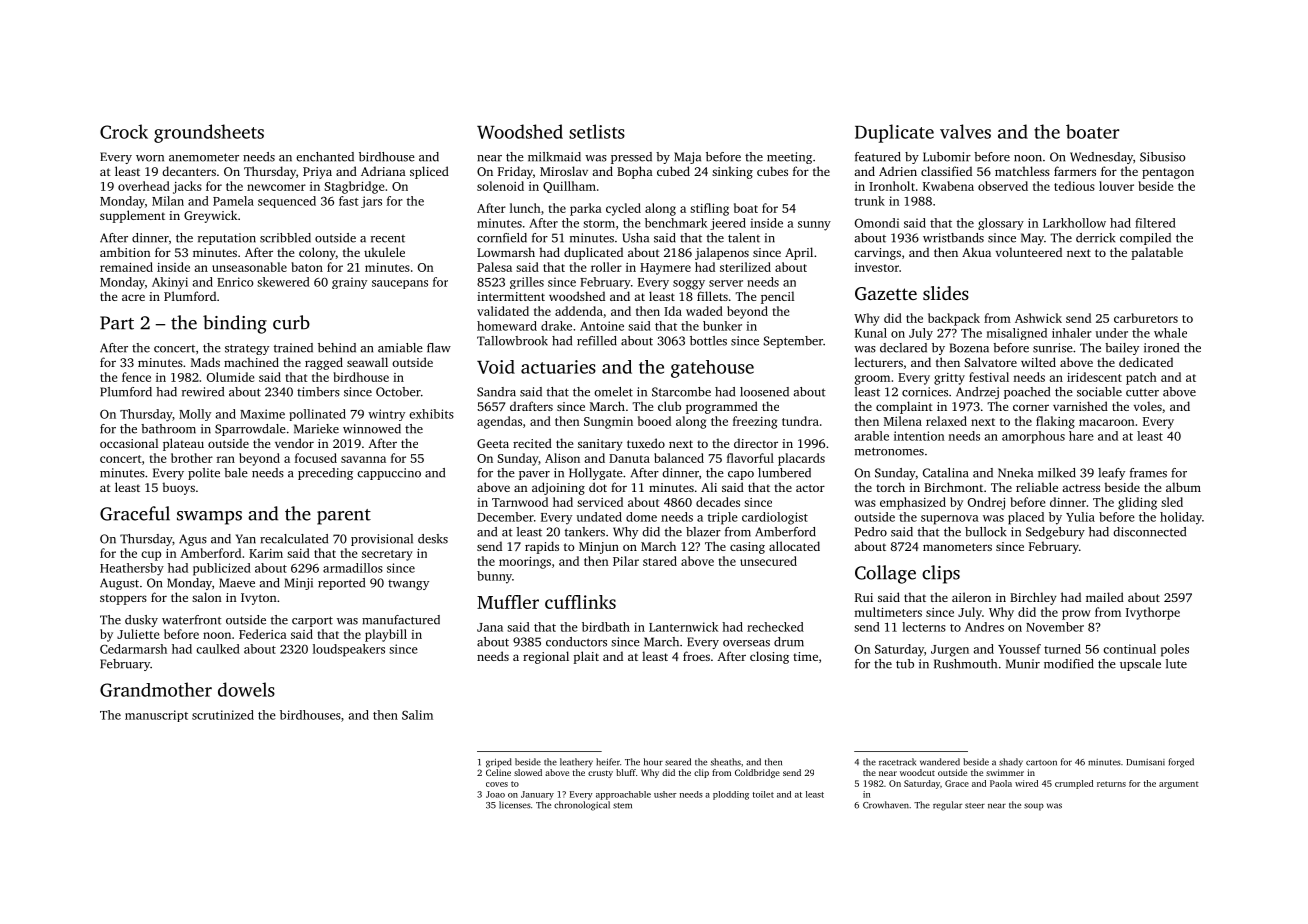 The image size is (1308, 924). I want to click on October, so click(398, 392).
